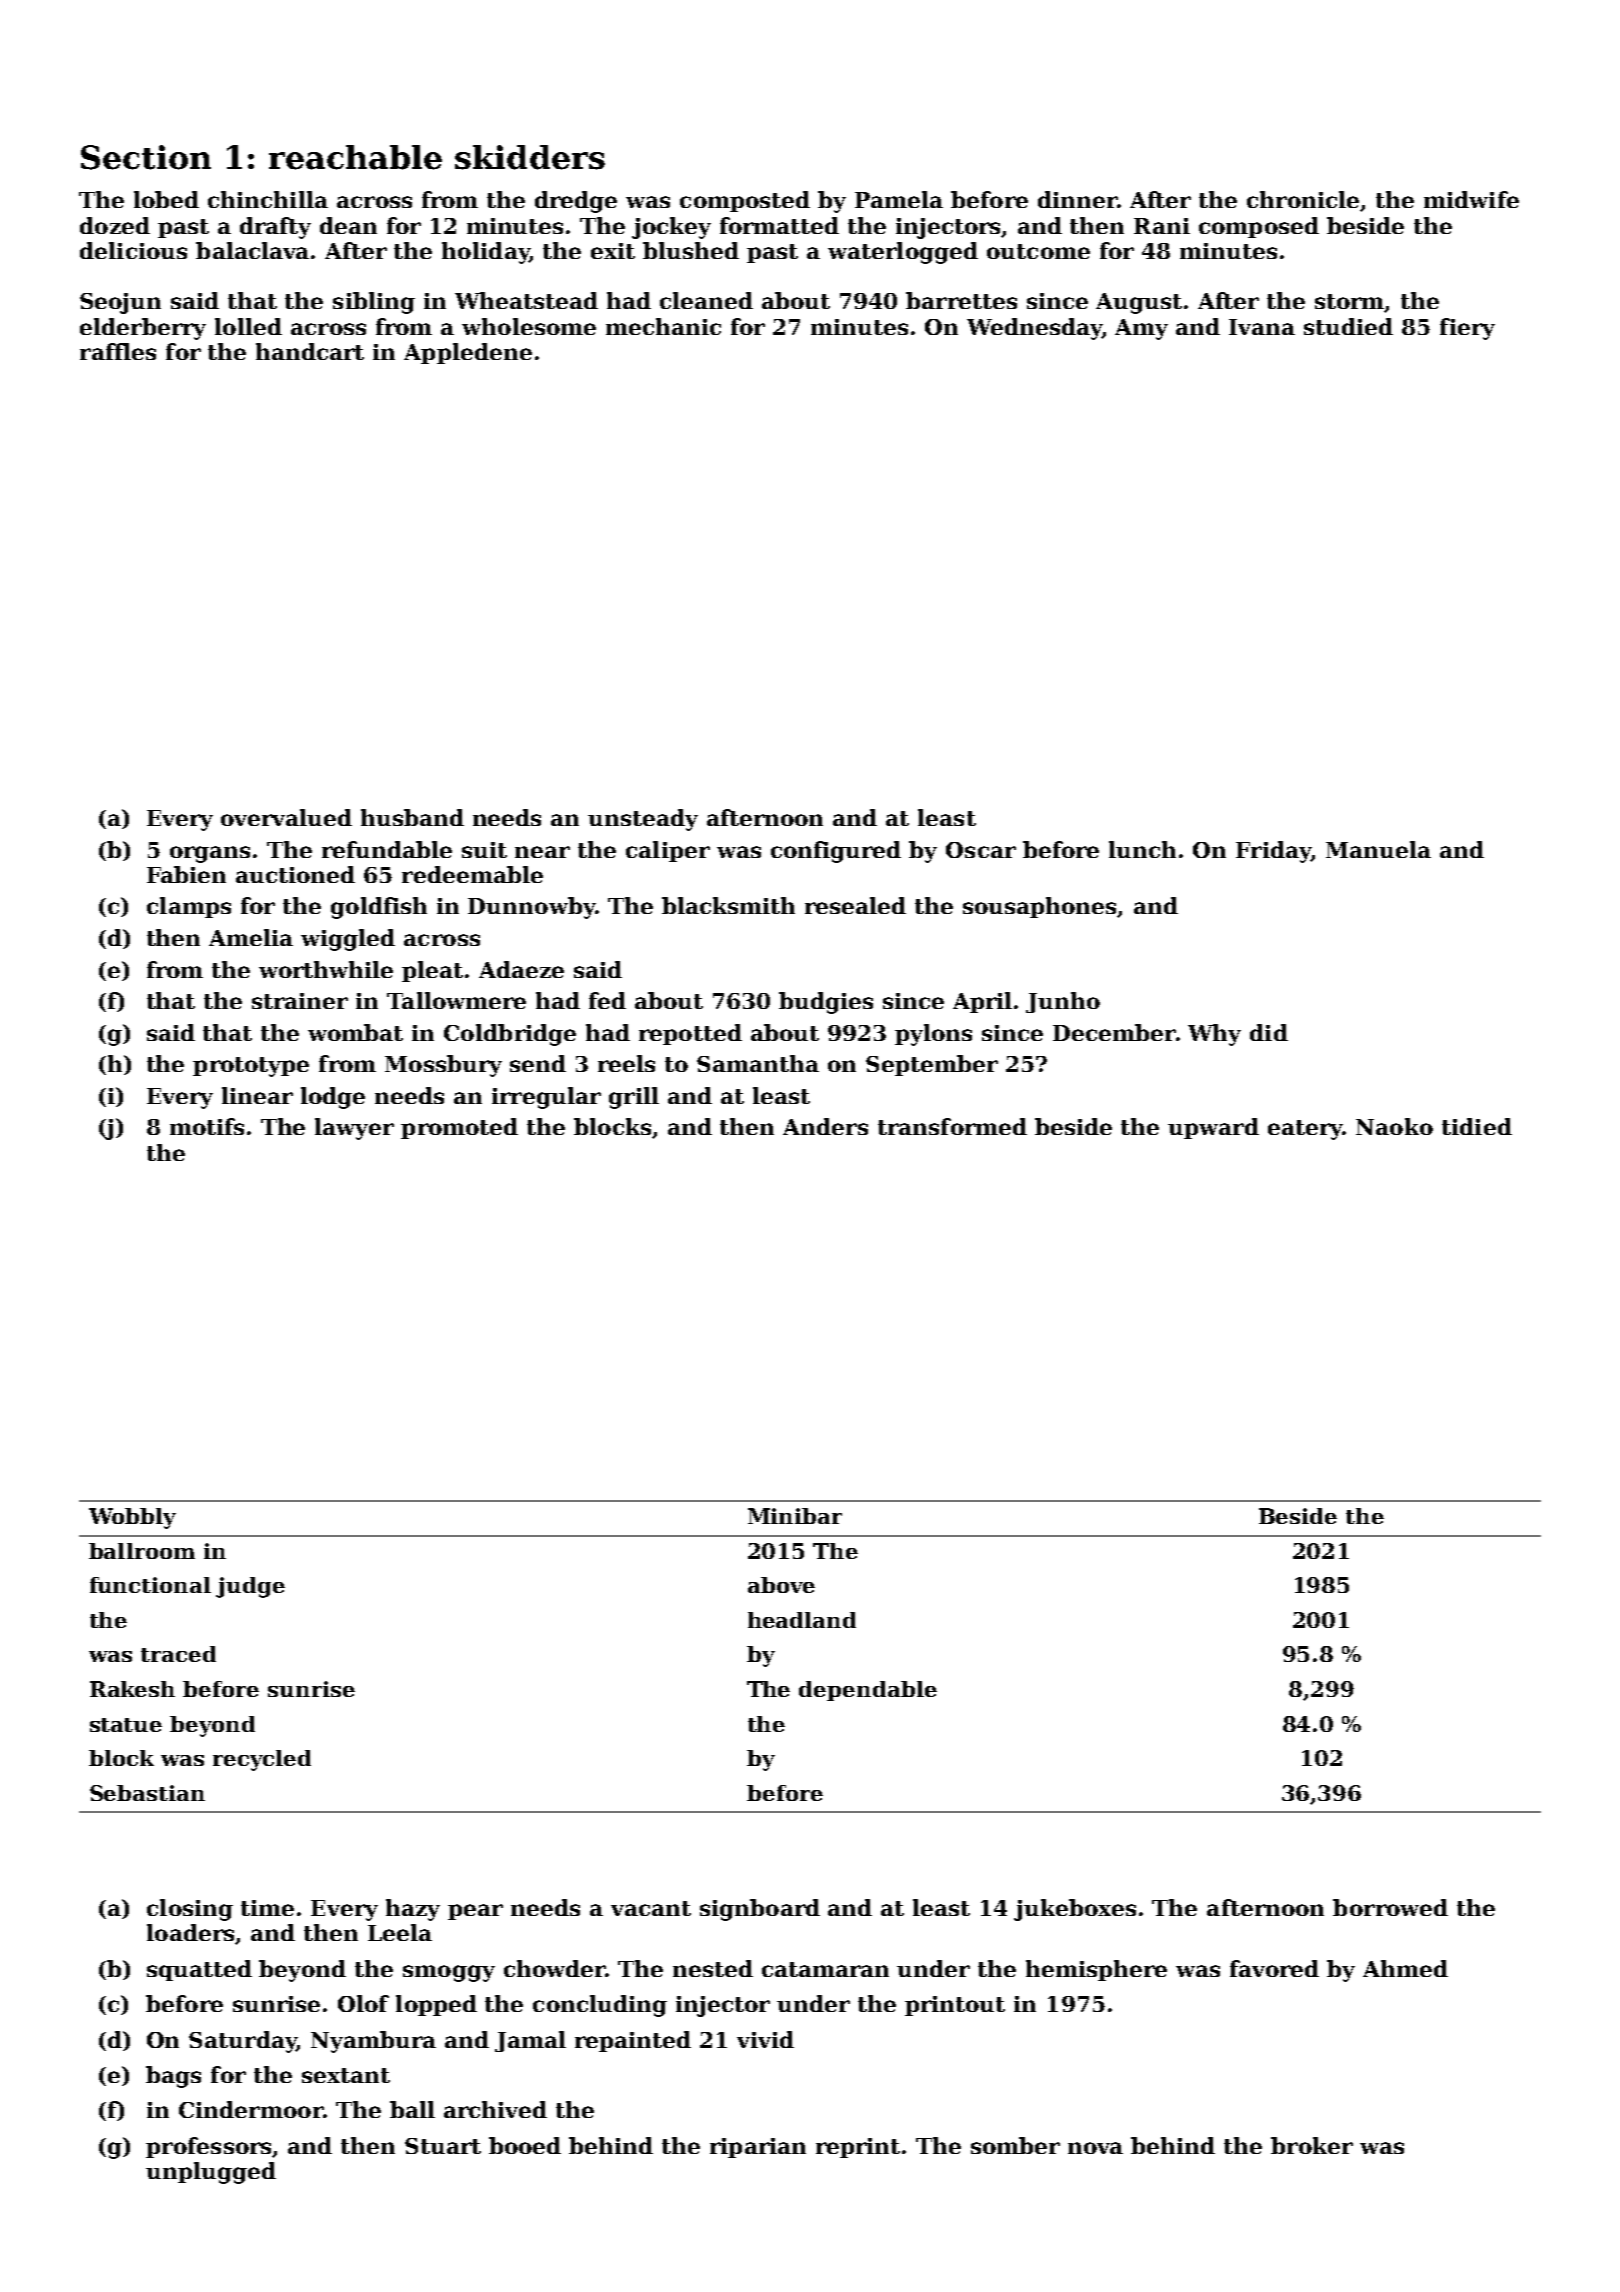 This screenshot has width=1620, height=2292. What do you see at coordinates (1077, 199) in the screenshot?
I see `dinner` at bounding box center [1077, 199].
